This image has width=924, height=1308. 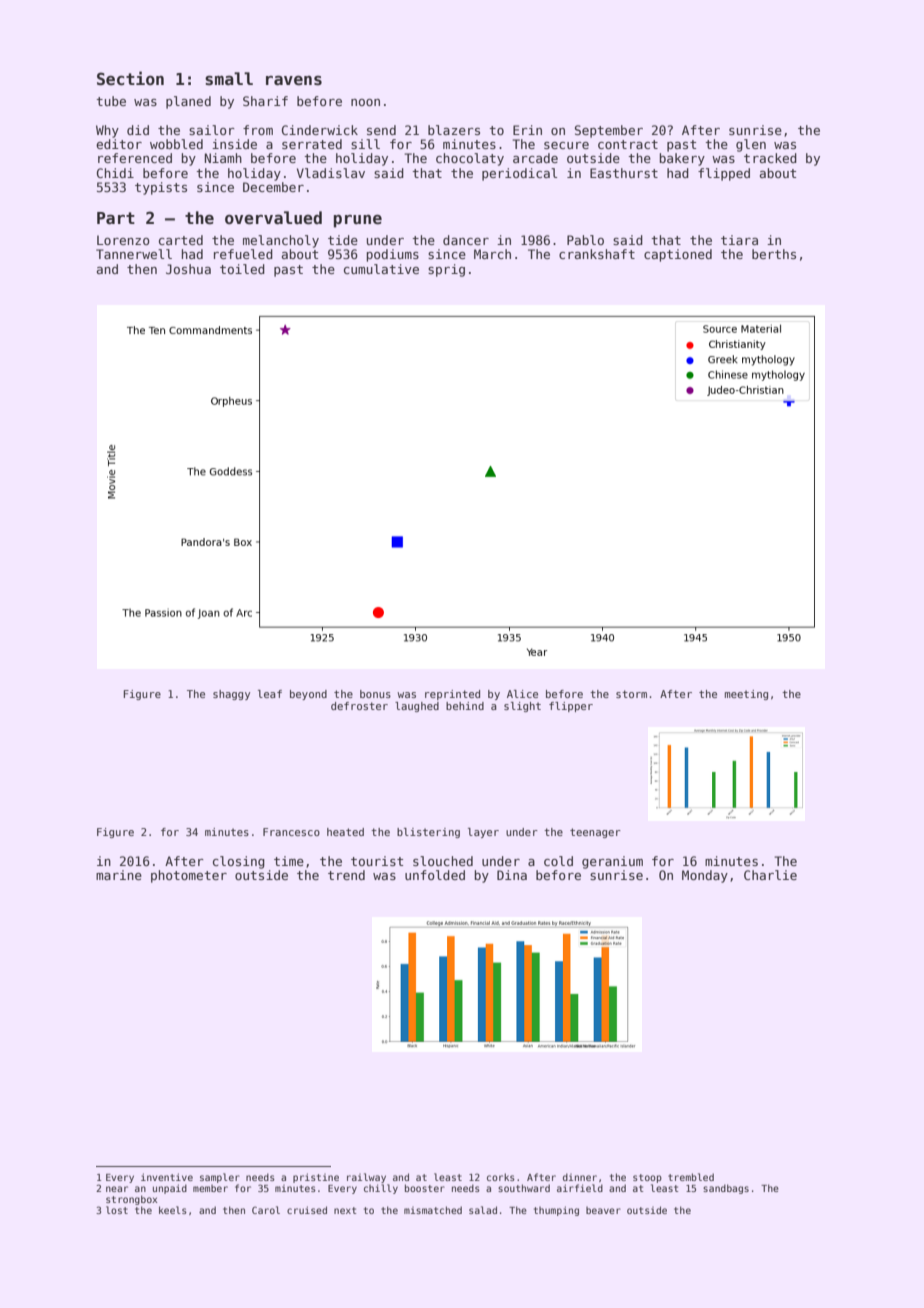 I want to click on cumulative, so click(x=381, y=269).
